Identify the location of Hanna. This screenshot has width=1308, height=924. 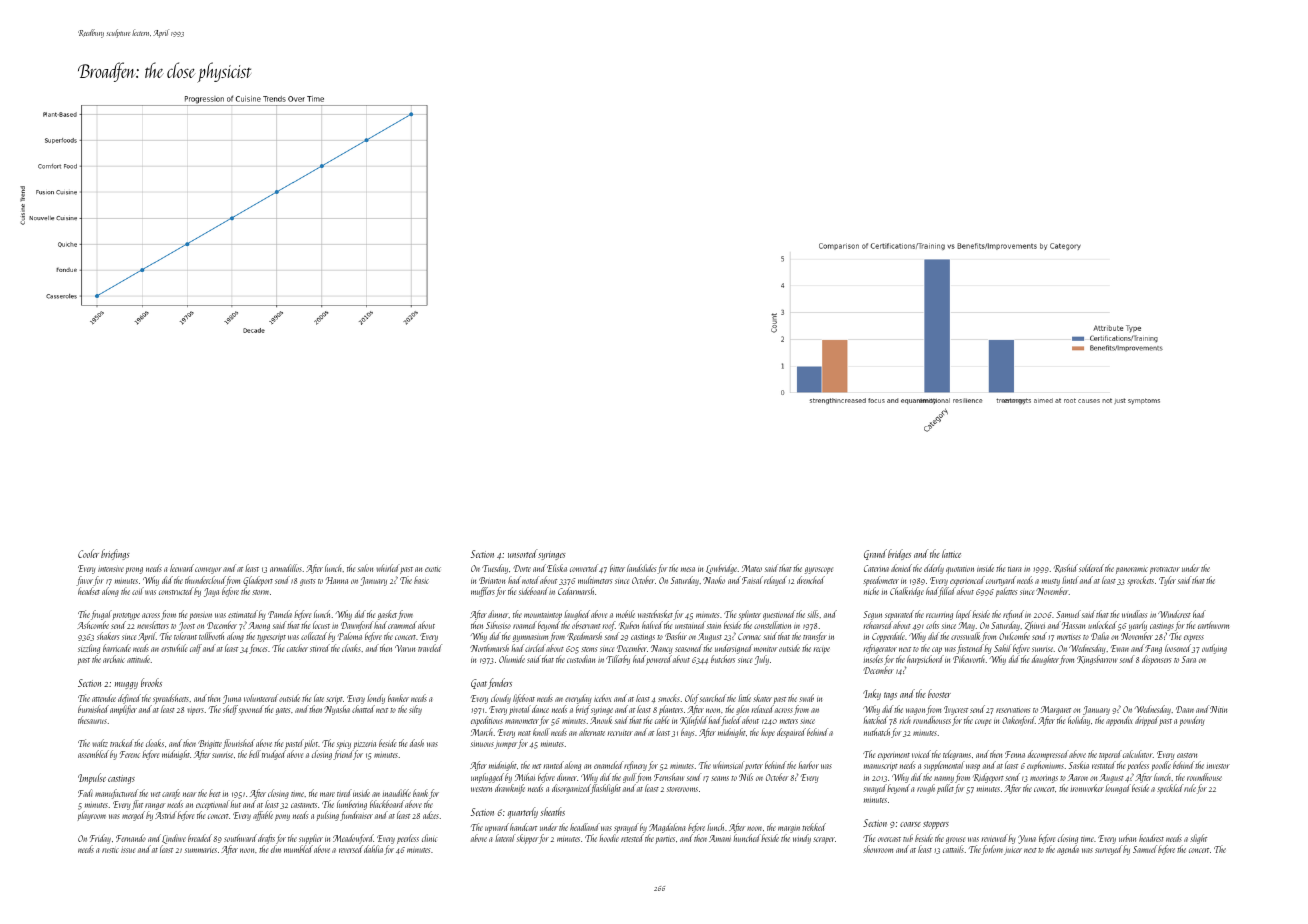
(337, 580).
